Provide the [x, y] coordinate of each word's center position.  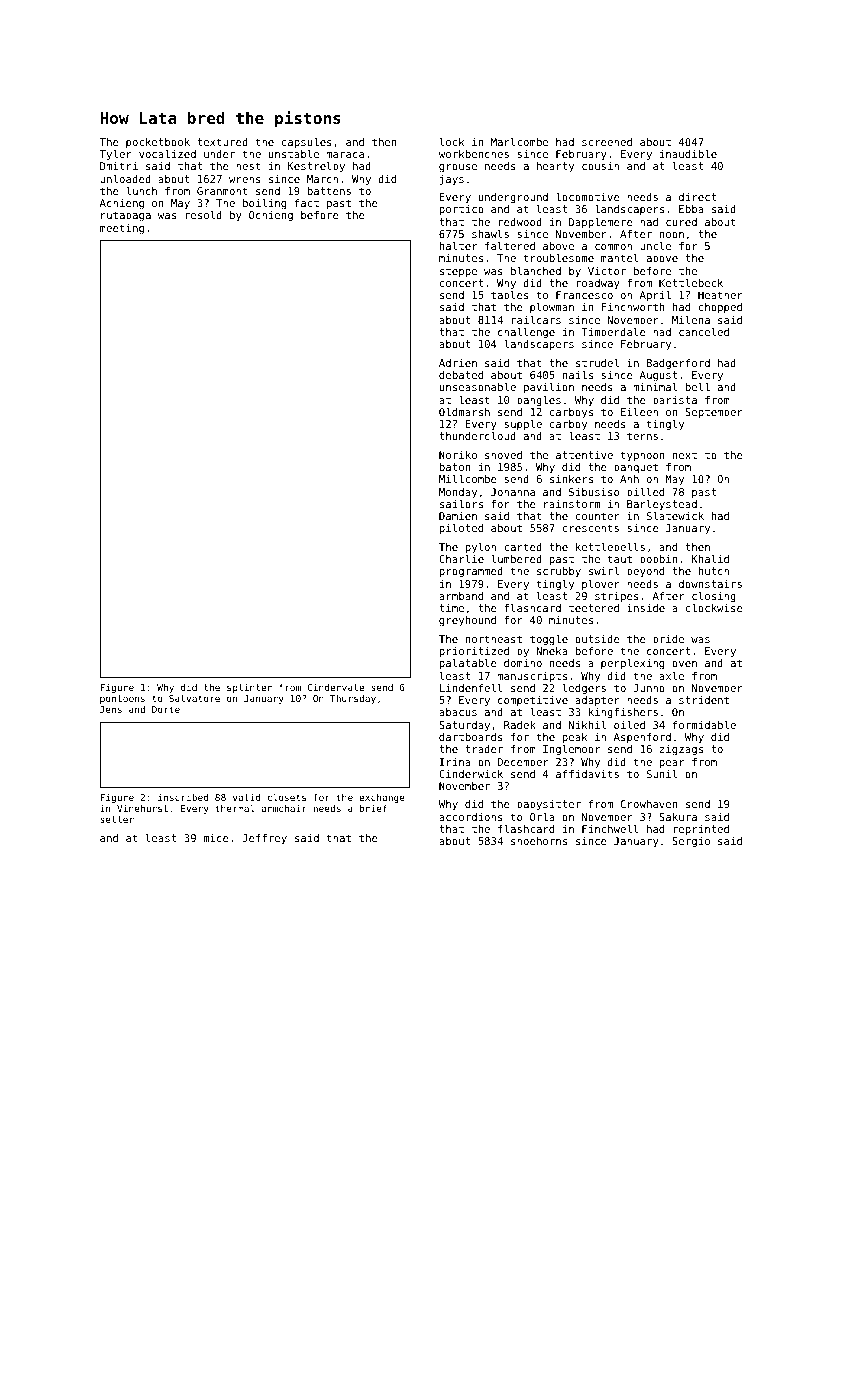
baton [455, 467]
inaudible [688, 154]
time [451, 608]
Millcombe [468, 479]
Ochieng [271, 216]
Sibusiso [594, 492]
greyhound [467, 621]
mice [216, 838]
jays [452, 180]
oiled [629, 725]
